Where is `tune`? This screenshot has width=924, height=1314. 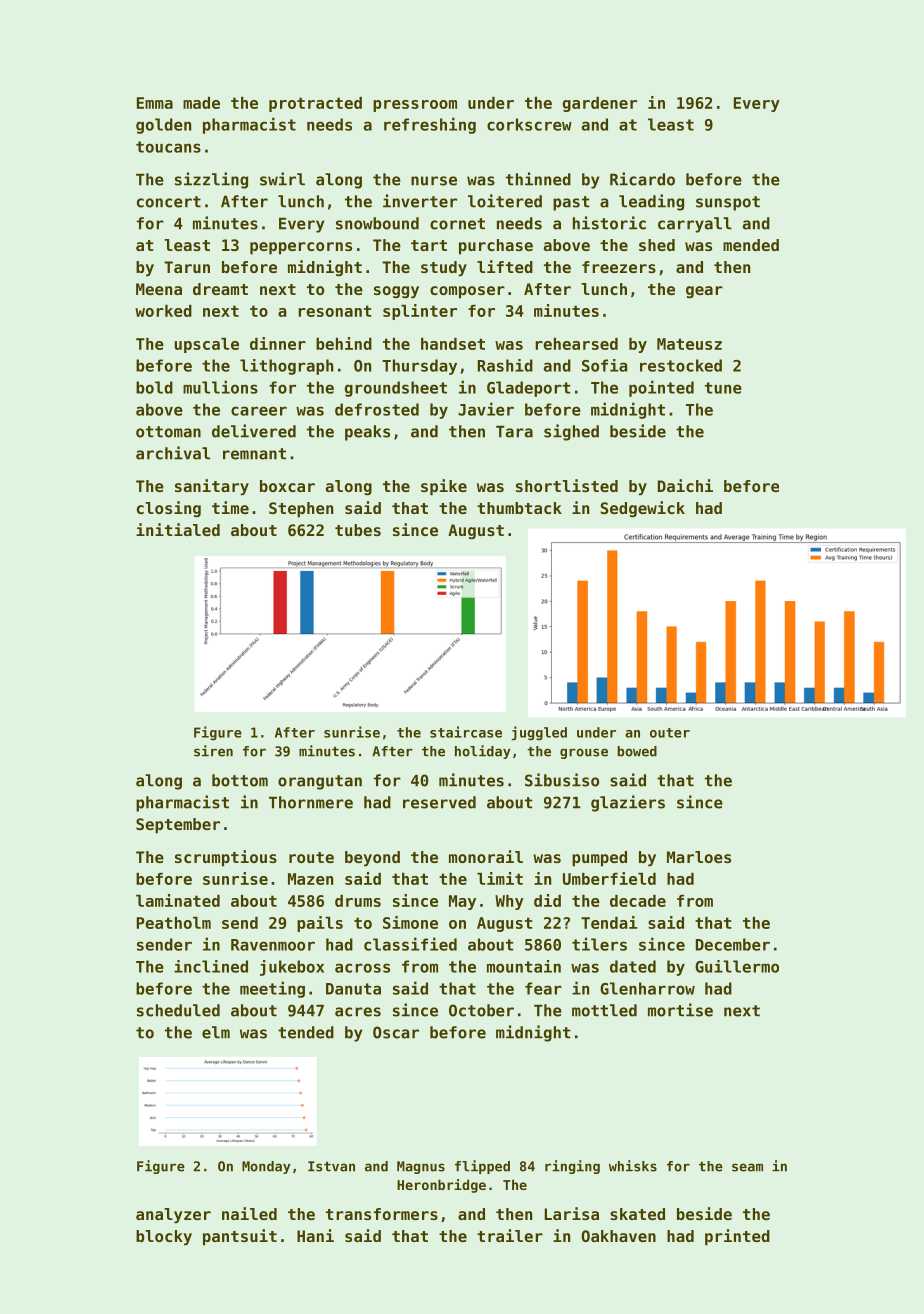
tune is located at coordinates (723, 388).
